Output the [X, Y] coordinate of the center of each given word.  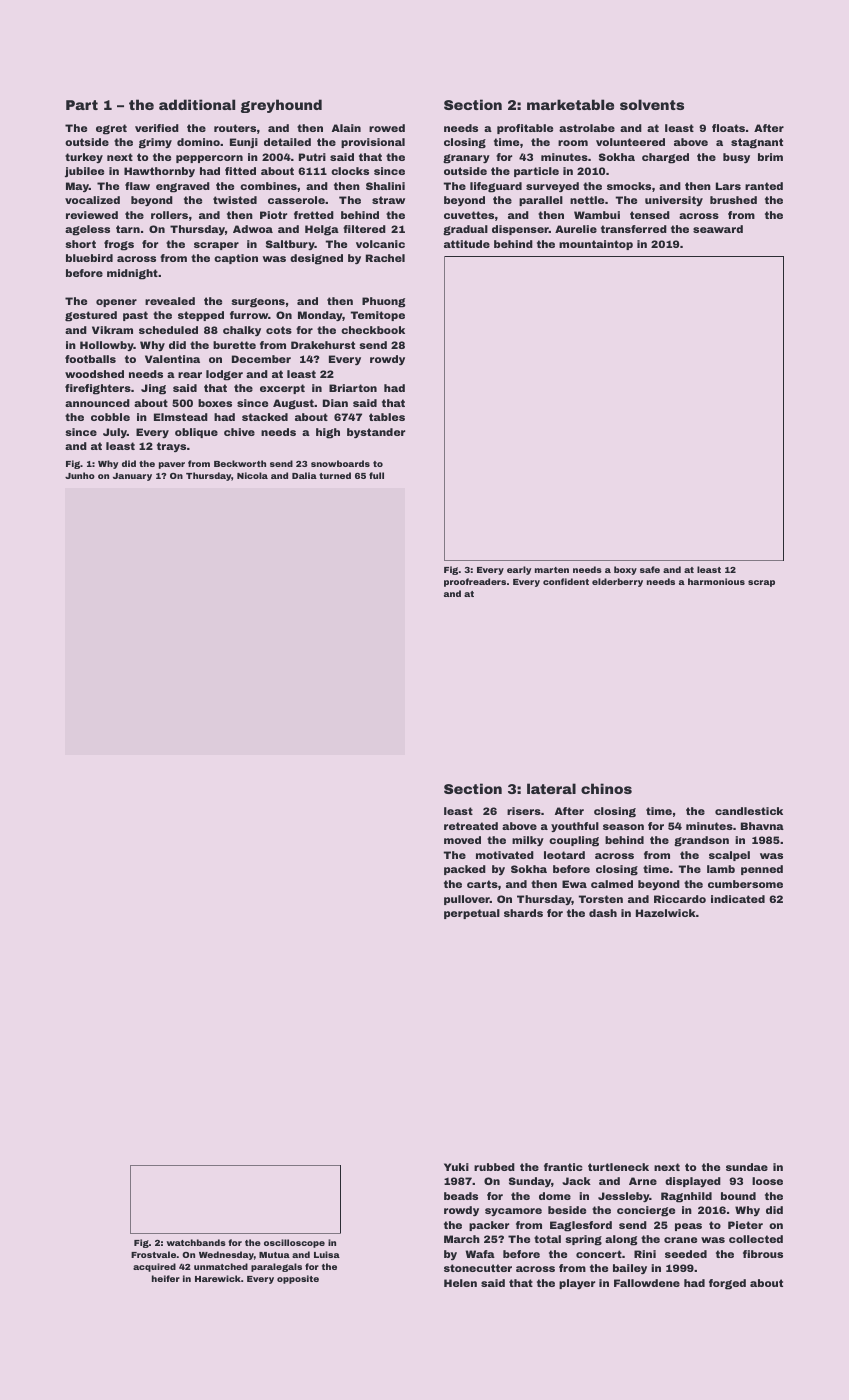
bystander [376, 433]
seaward [718, 229]
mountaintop [596, 245]
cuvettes [469, 215]
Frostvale [153, 1254]
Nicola [252, 475]
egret [111, 129]
